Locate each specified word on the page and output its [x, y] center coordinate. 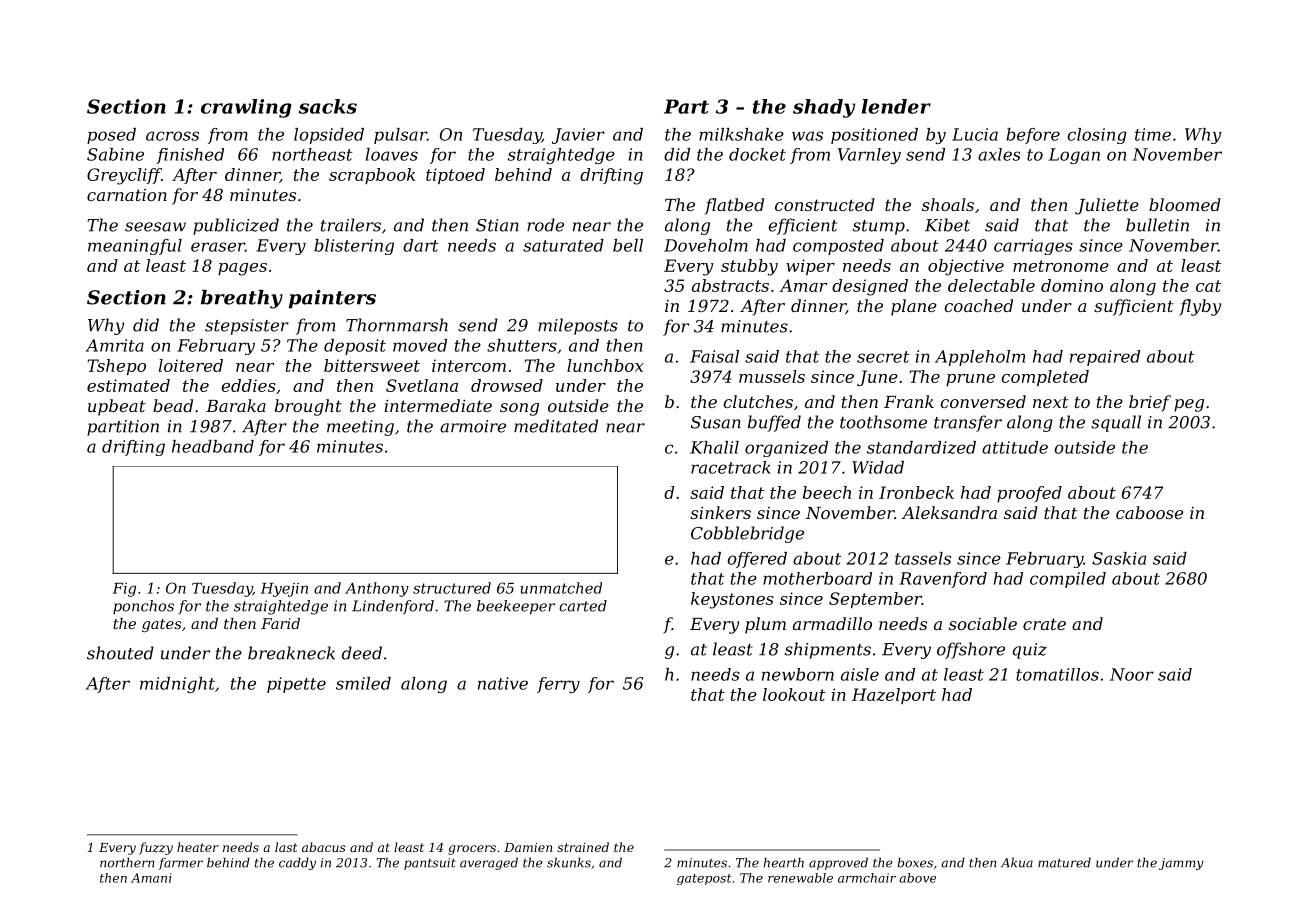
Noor [1132, 674]
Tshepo [116, 367]
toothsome [883, 422]
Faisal [714, 356]
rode [545, 225]
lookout [794, 694]
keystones [732, 600]
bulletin [1157, 225]
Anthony [377, 589]
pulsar [400, 136]
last [286, 847]
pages [242, 269]
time [1153, 134]
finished [190, 156]
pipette [296, 685]
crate [1044, 624]
